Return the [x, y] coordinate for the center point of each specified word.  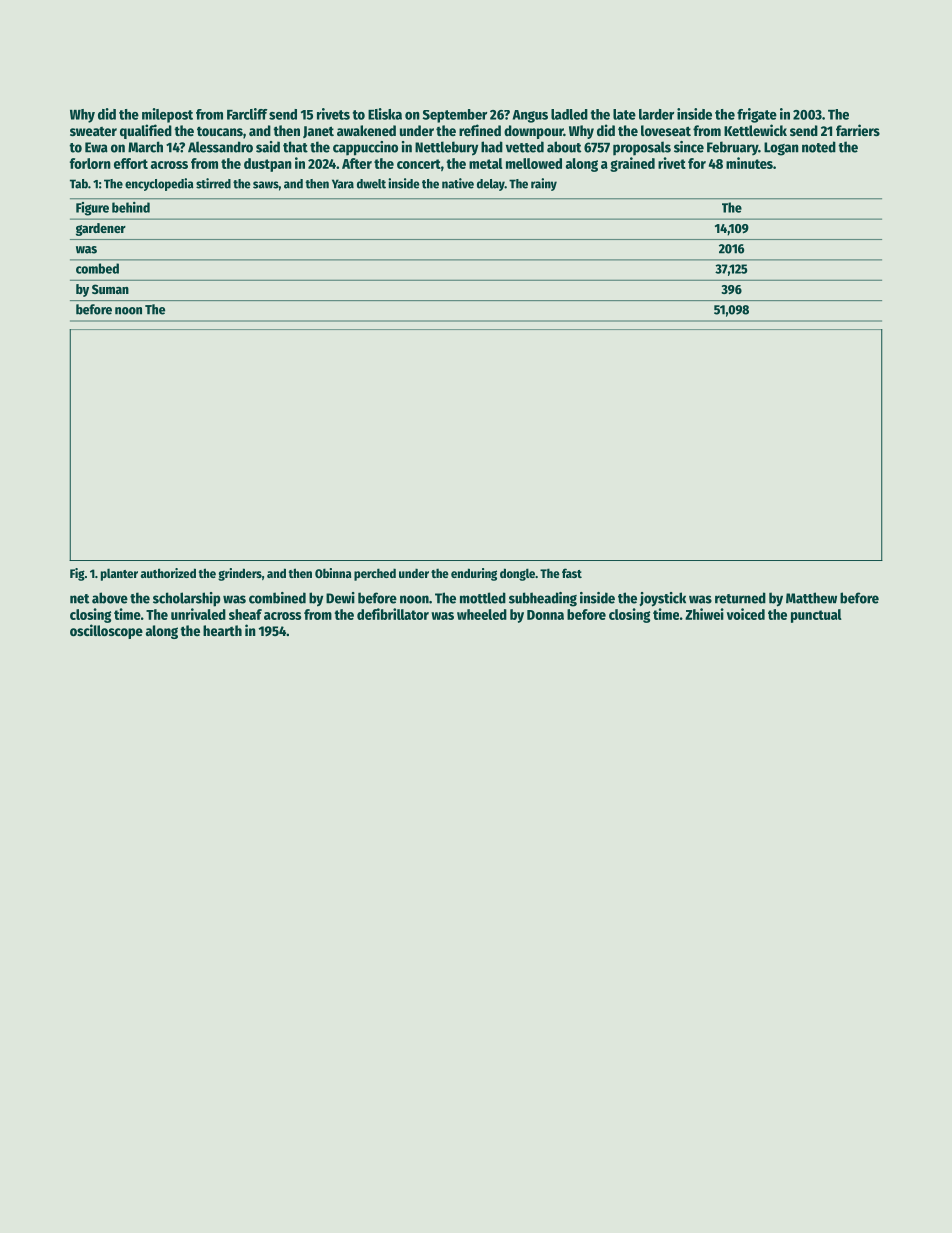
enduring [474, 574]
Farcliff [247, 114]
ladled [569, 114]
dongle [517, 574]
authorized [168, 573]
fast [572, 573]
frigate [757, 115]
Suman [110, 289]
